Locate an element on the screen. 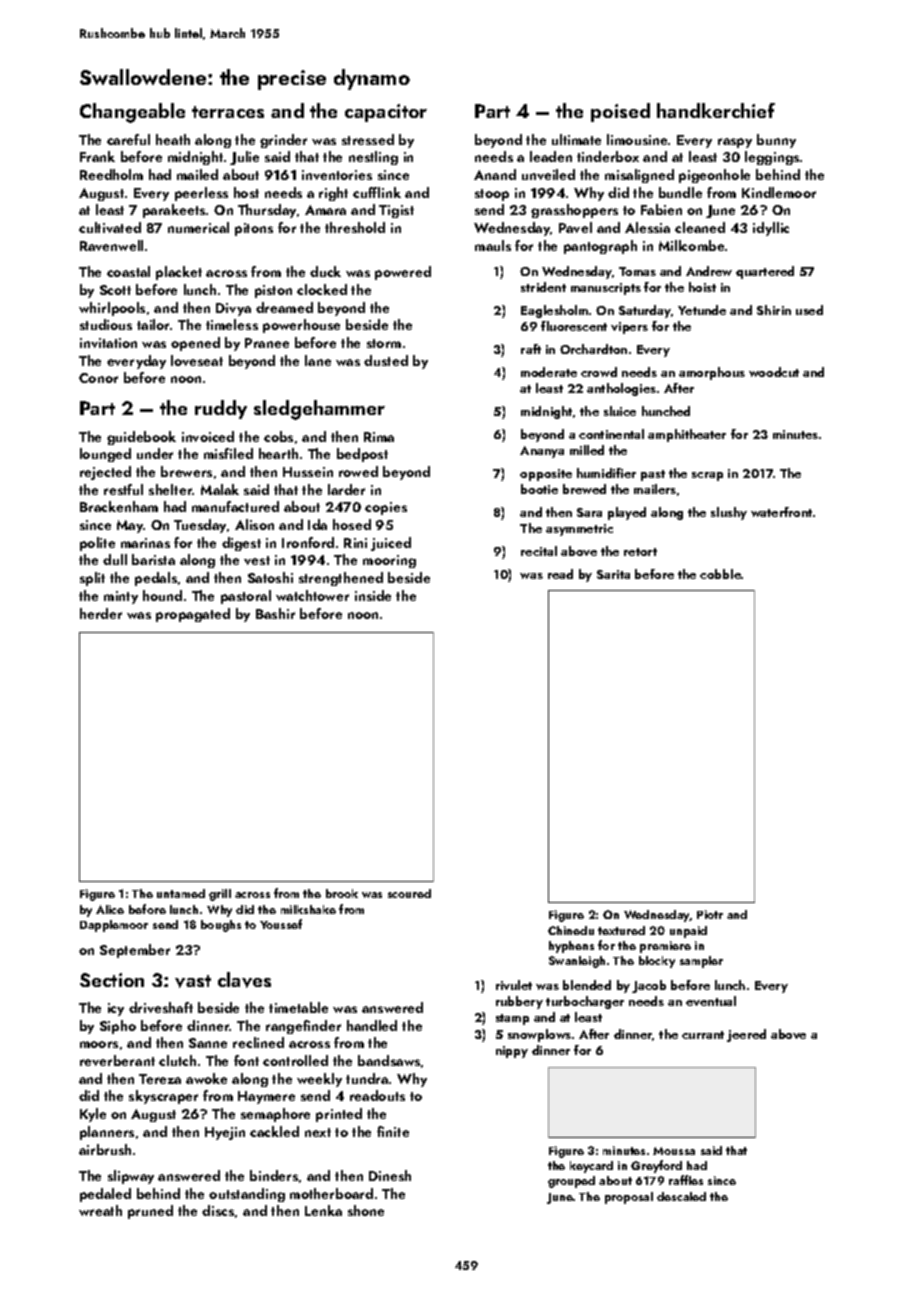  cobble is located at coordinates (720, 574).
